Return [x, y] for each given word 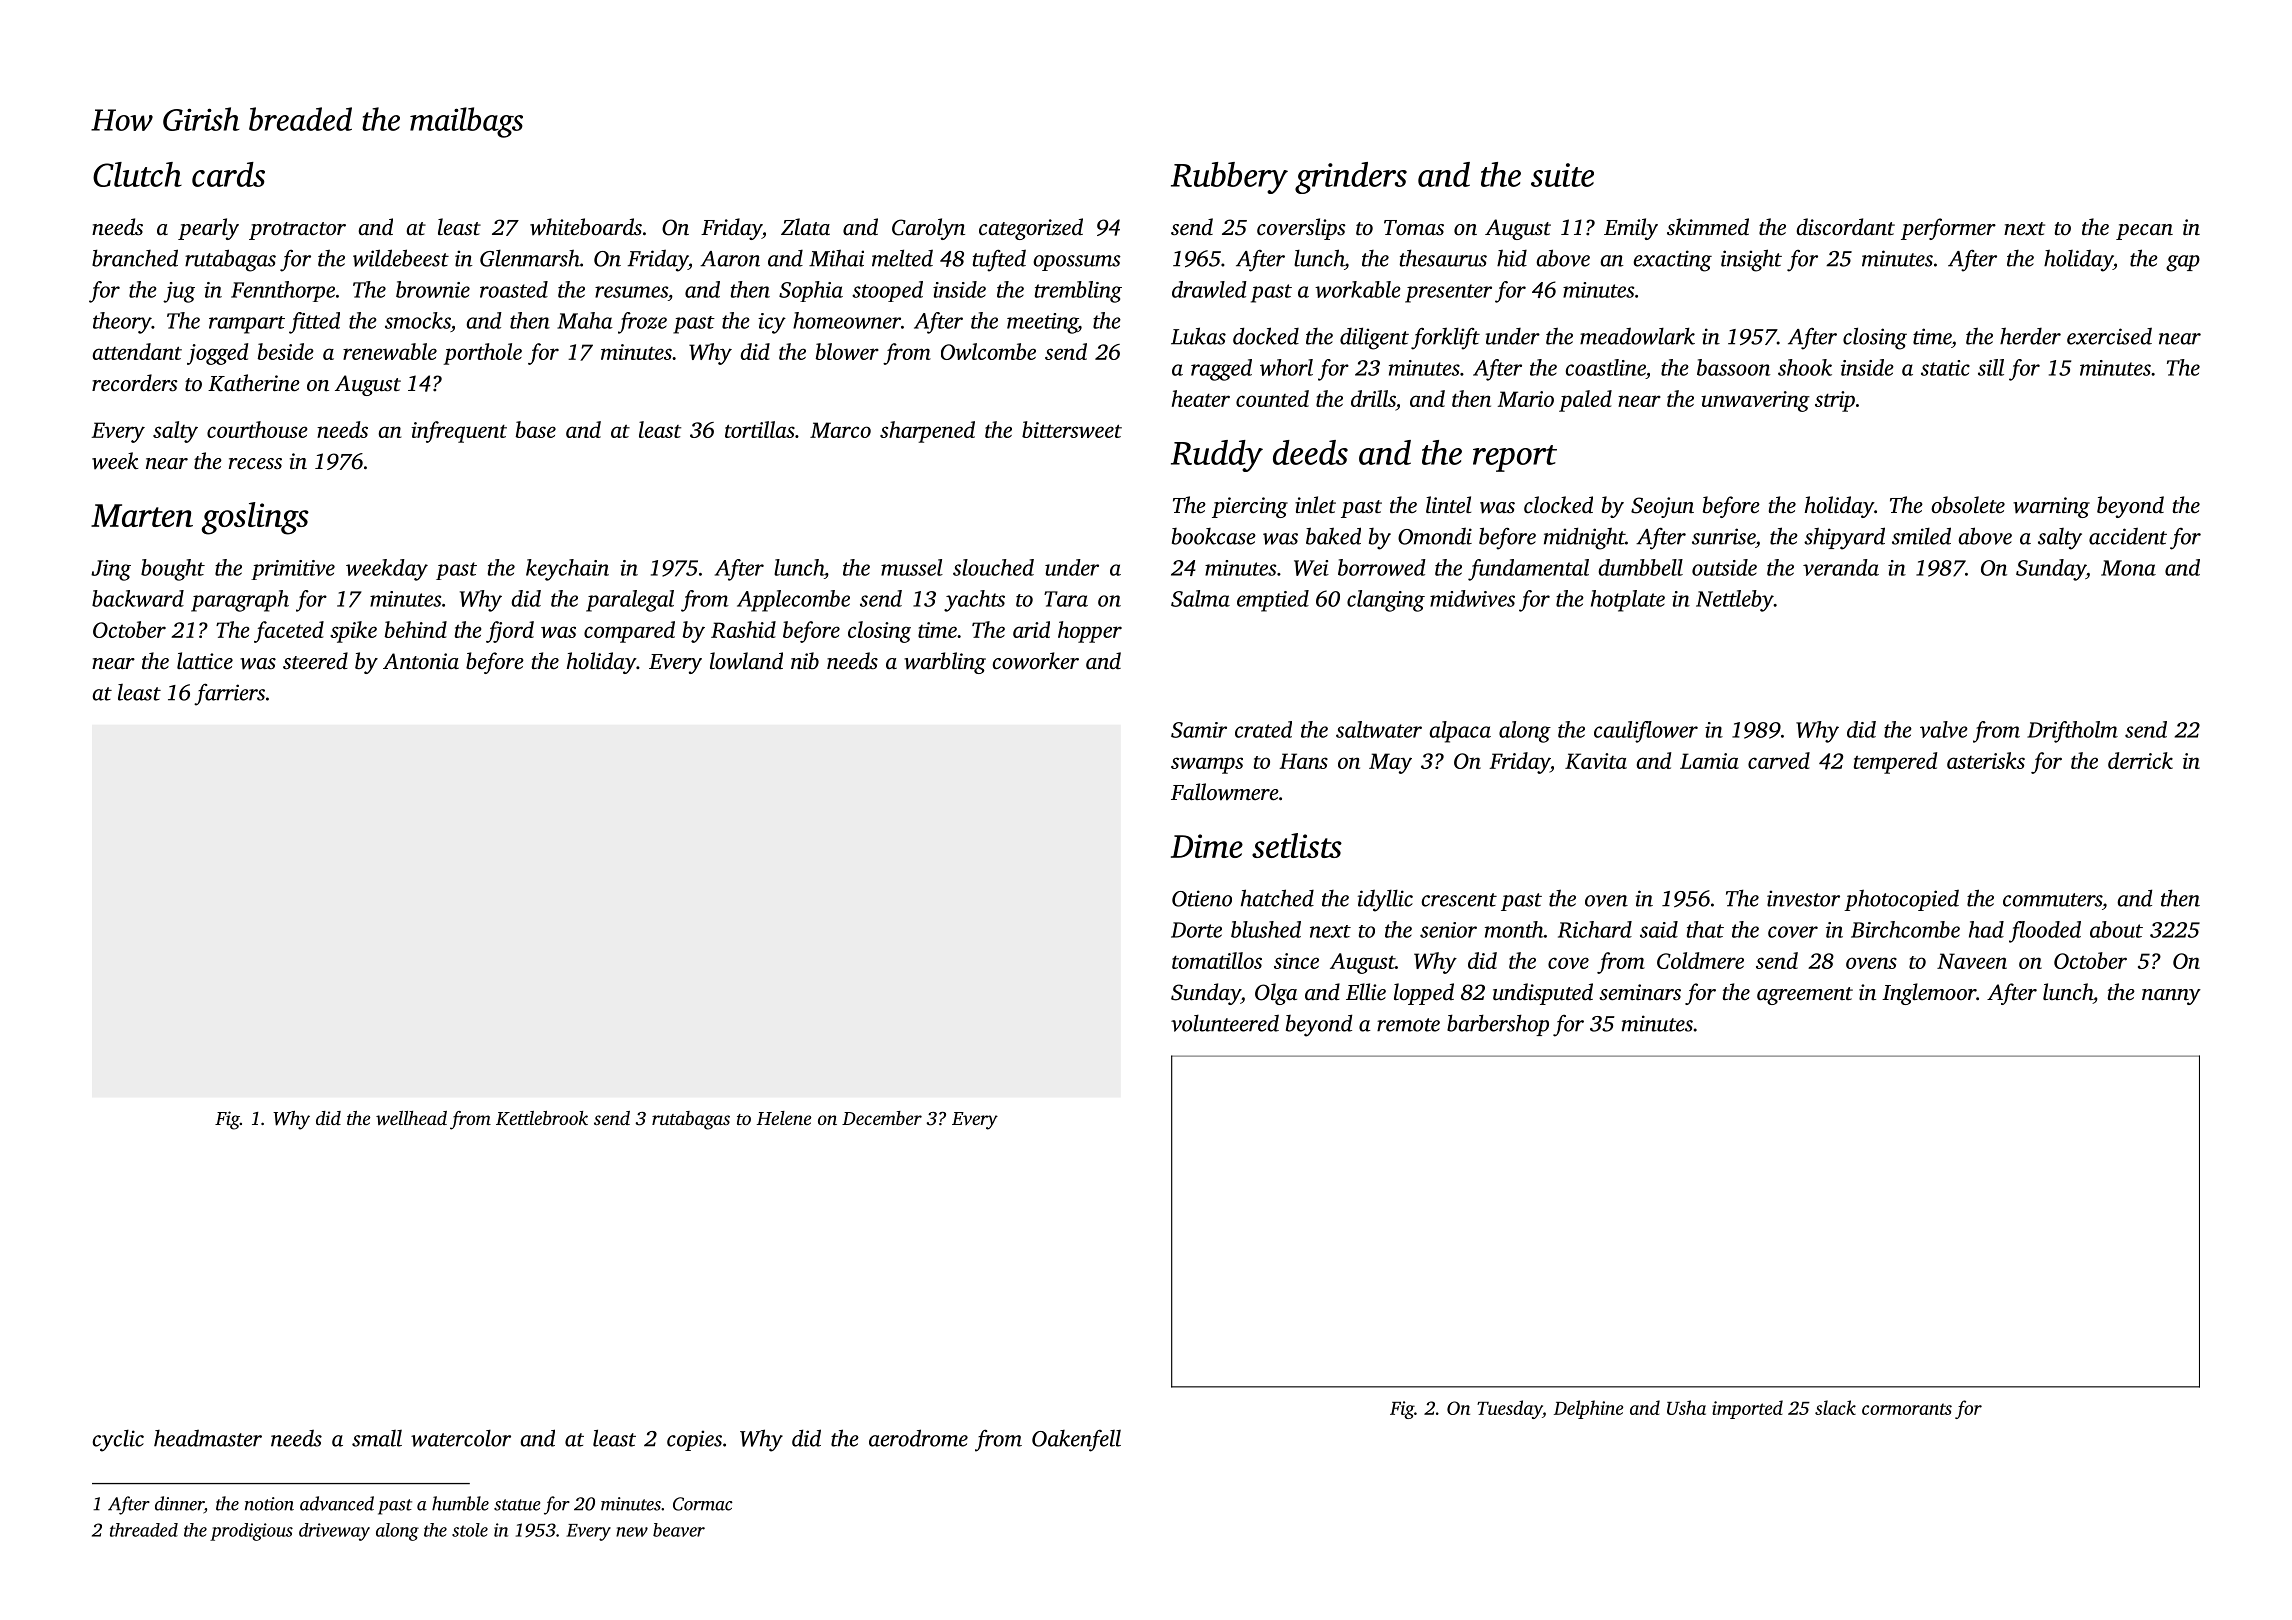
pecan [2144, 232]
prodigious [251, 1532]
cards [228, 174]
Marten [142, 515]
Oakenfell [1076, 1441]
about [2116, 929]
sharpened [927, 432]
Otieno [1202, 898]
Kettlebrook [542, 1118]
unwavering [1755, 401]
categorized [1031, 229]
